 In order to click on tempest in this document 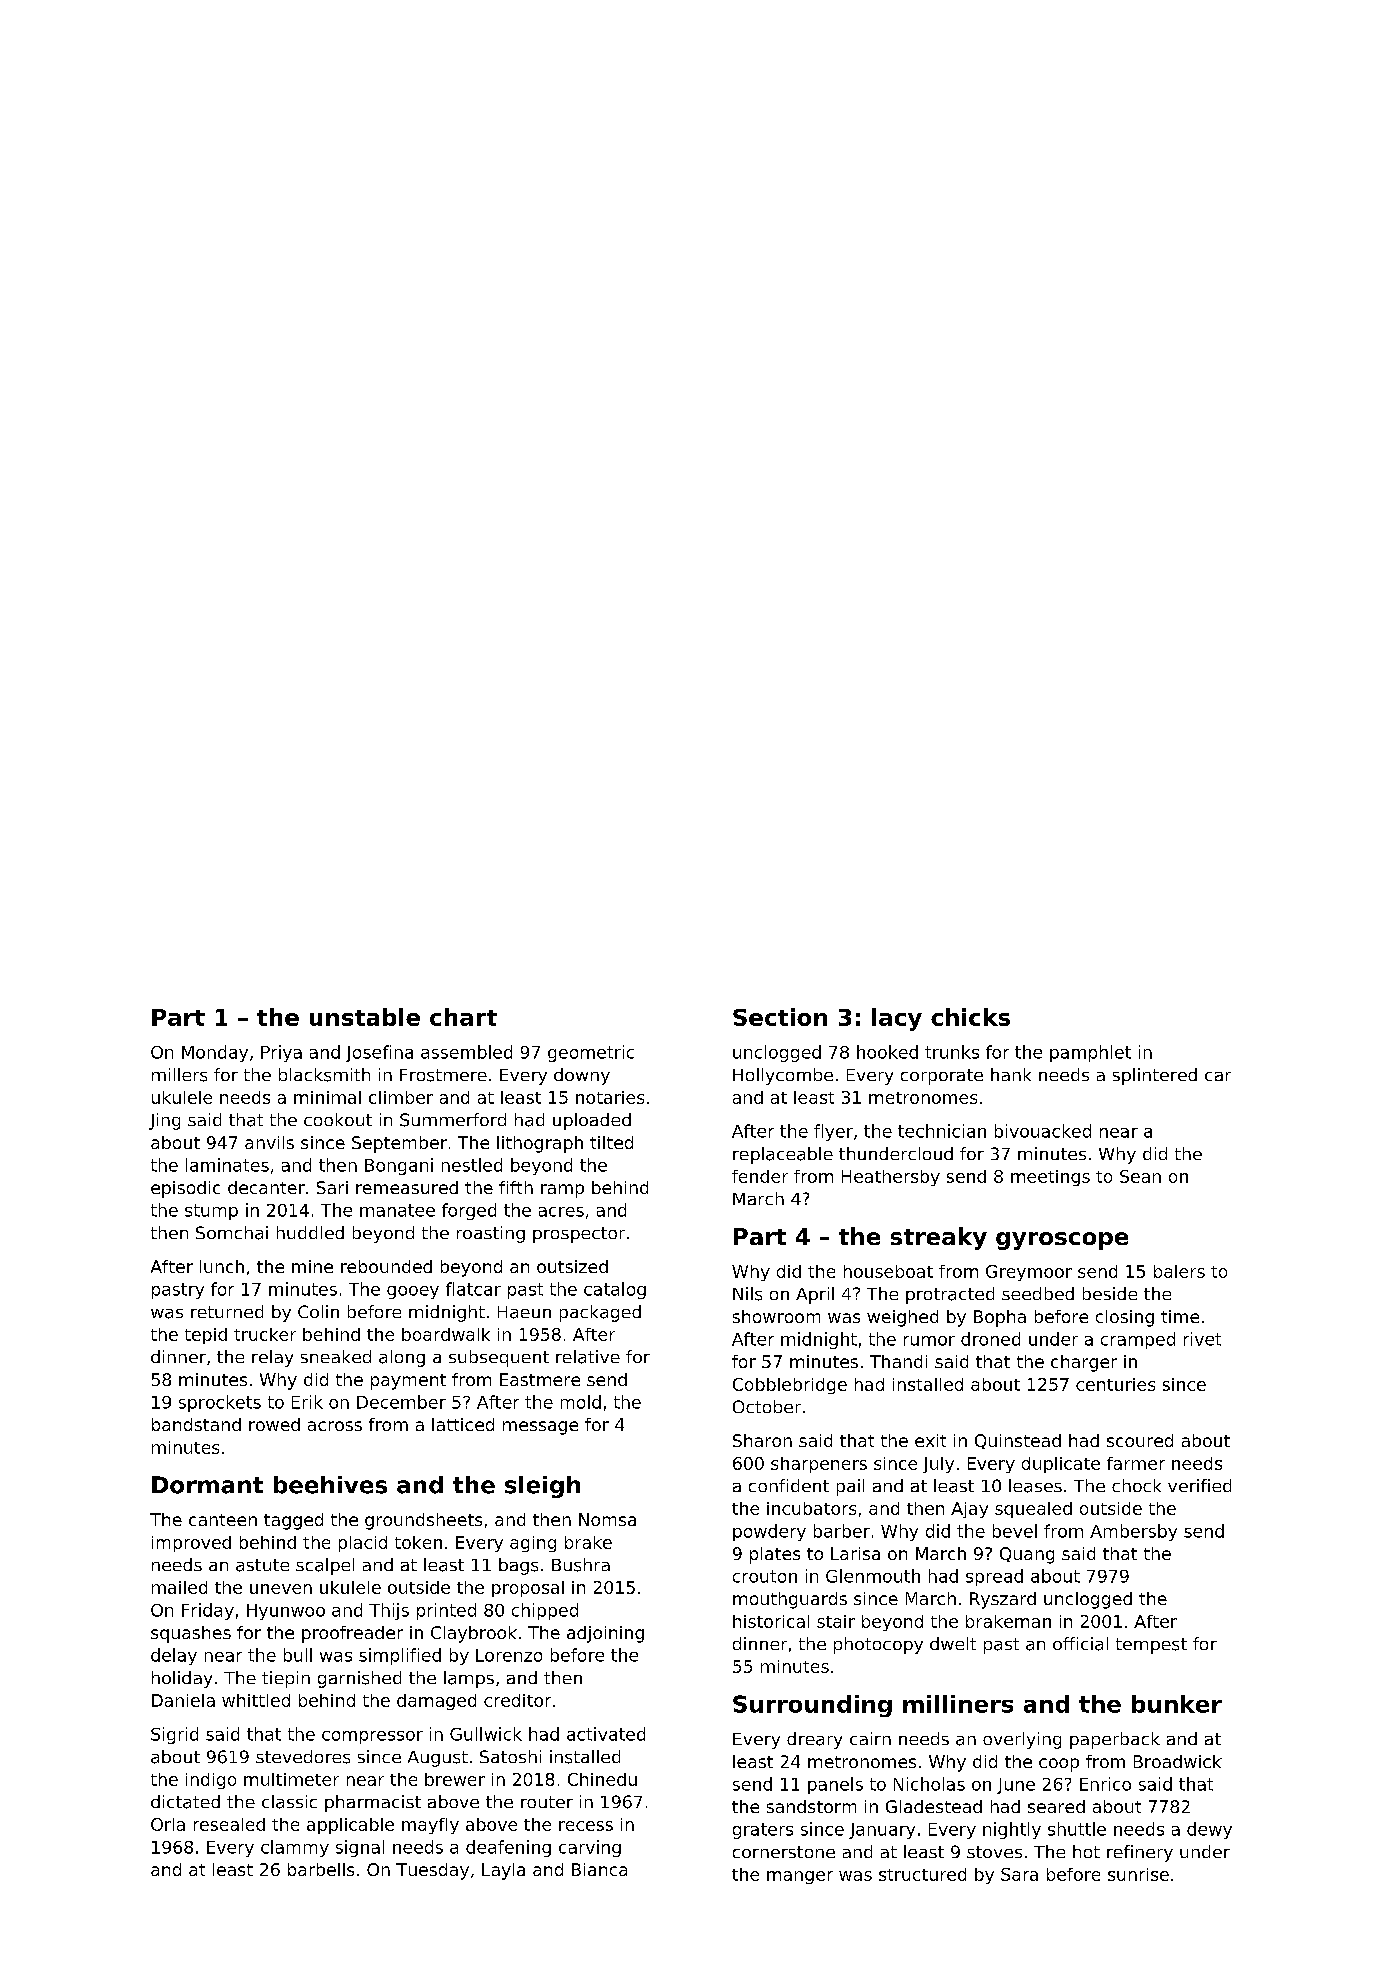, I will do `click(1151, 1646)`.
